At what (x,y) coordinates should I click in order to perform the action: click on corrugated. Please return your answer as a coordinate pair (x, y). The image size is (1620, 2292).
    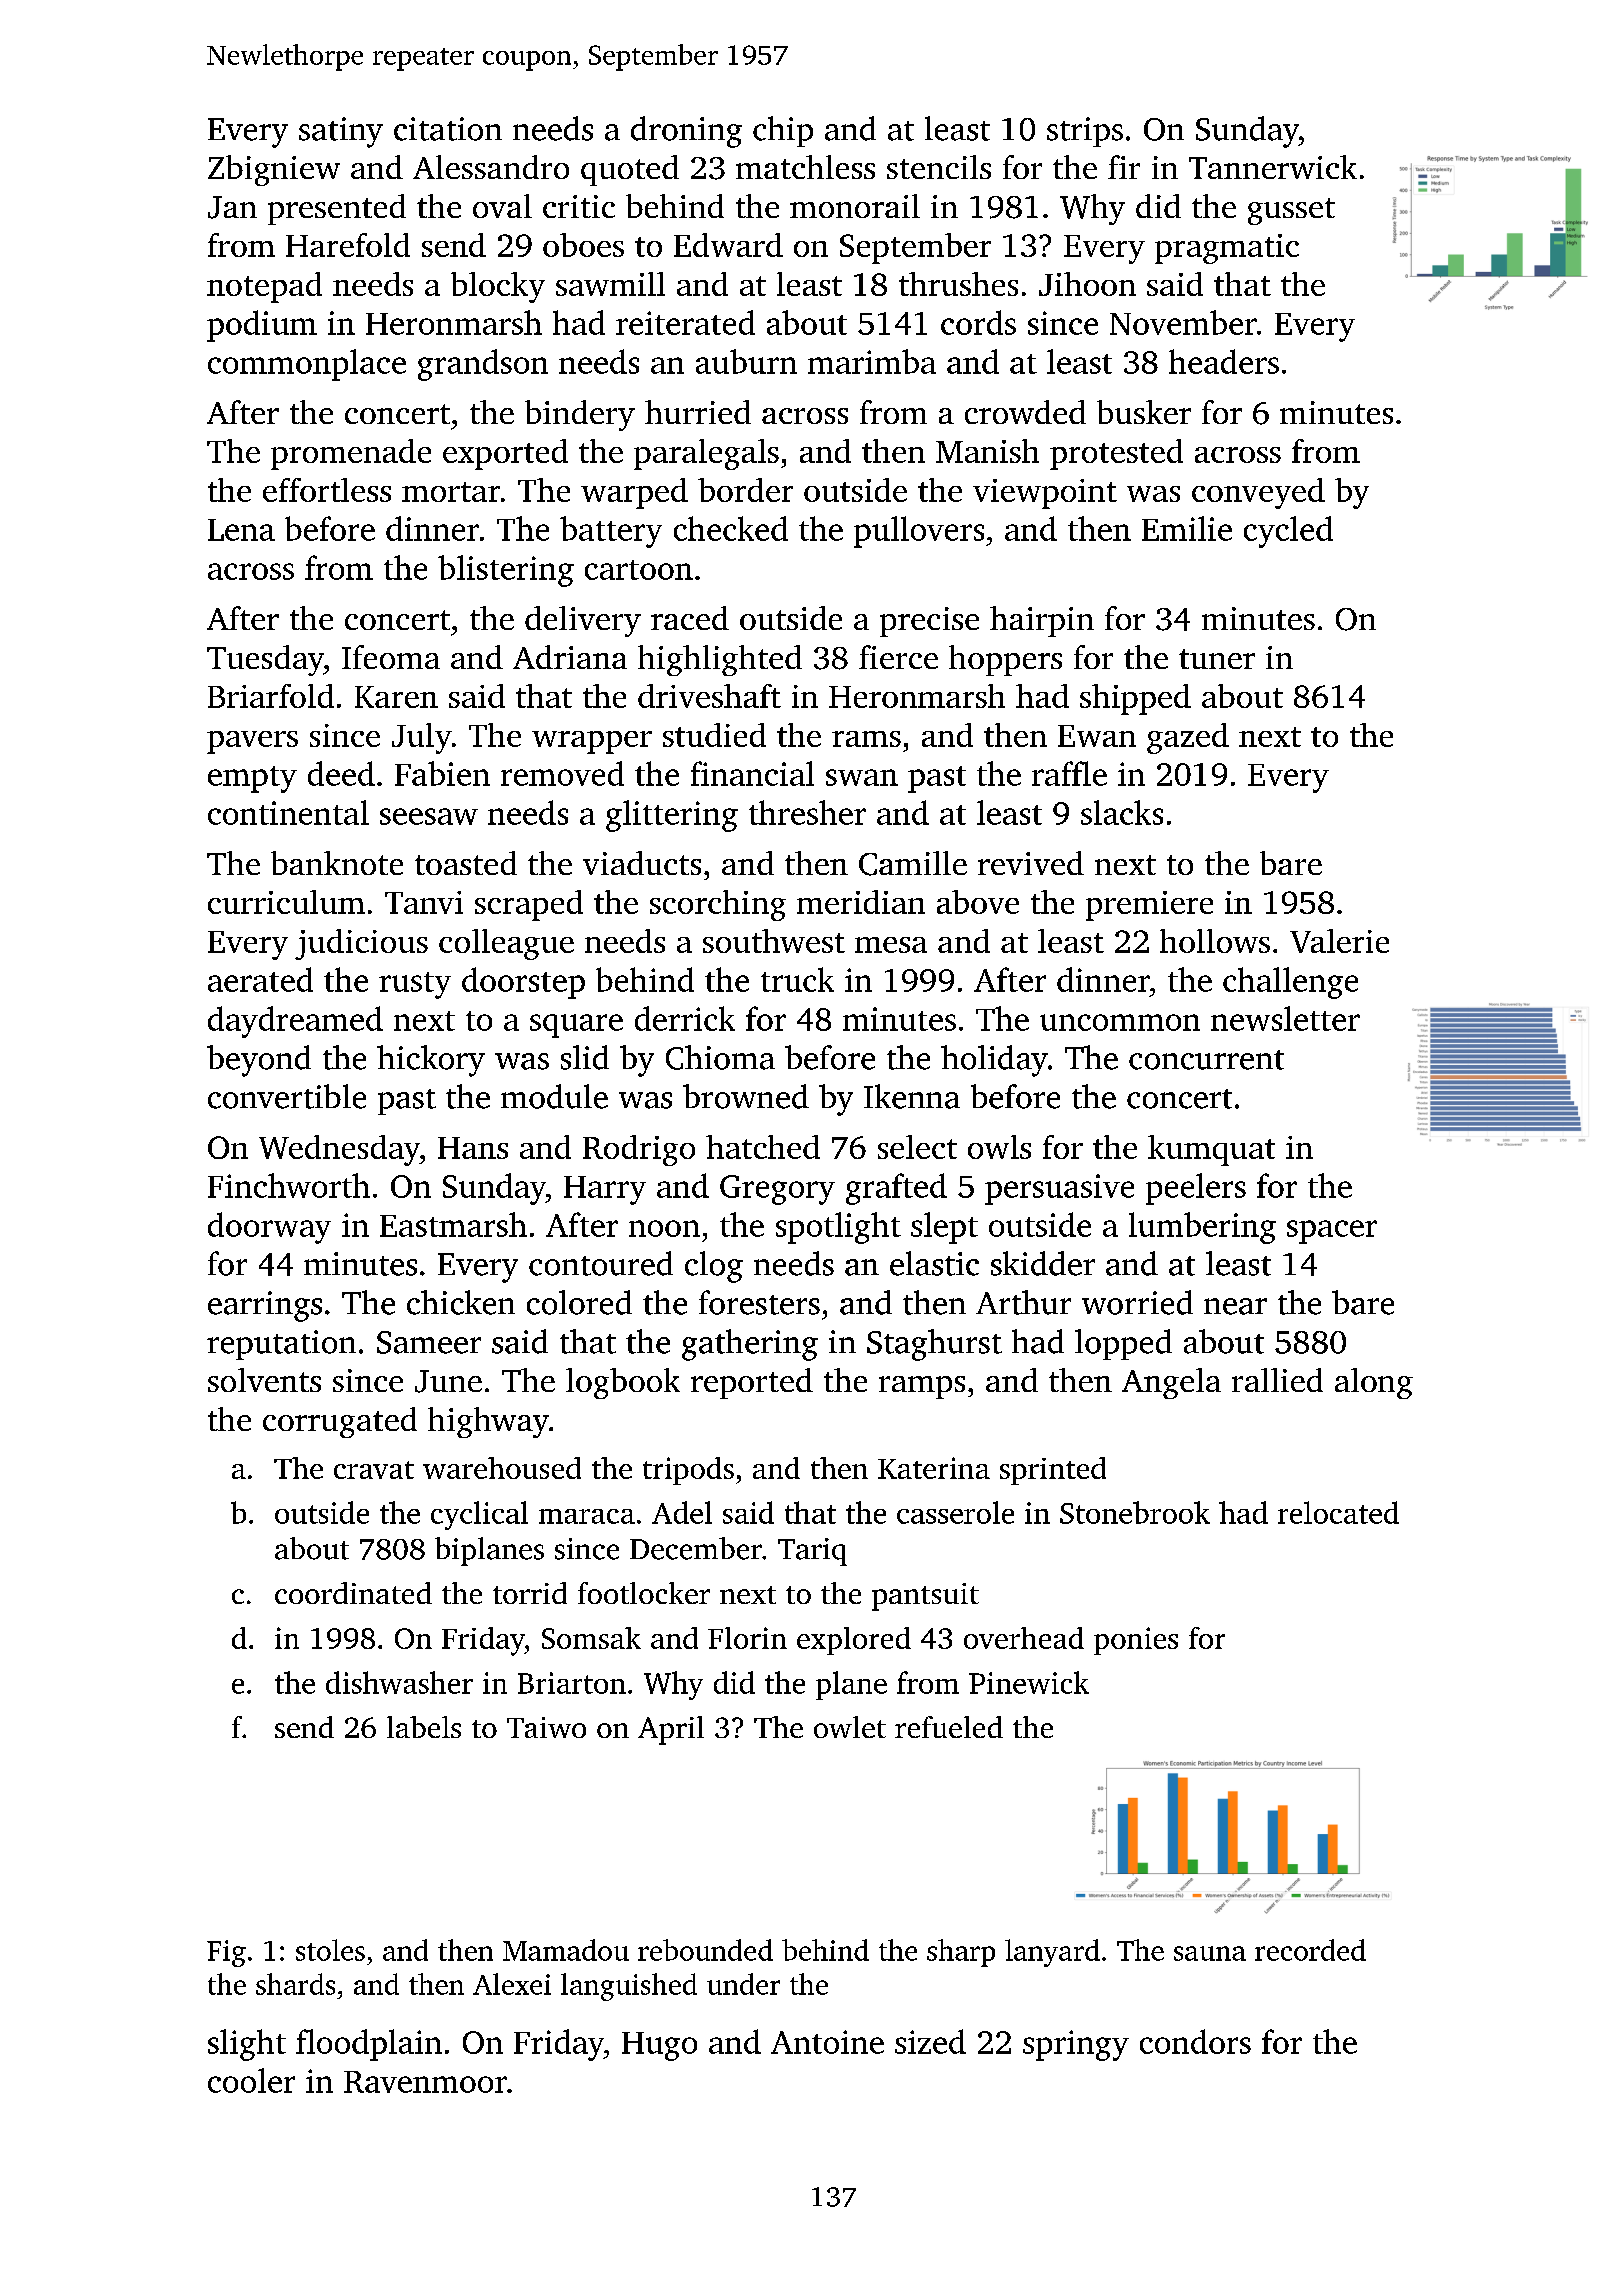
    Looking at the image, I should click on (340, 1422).
